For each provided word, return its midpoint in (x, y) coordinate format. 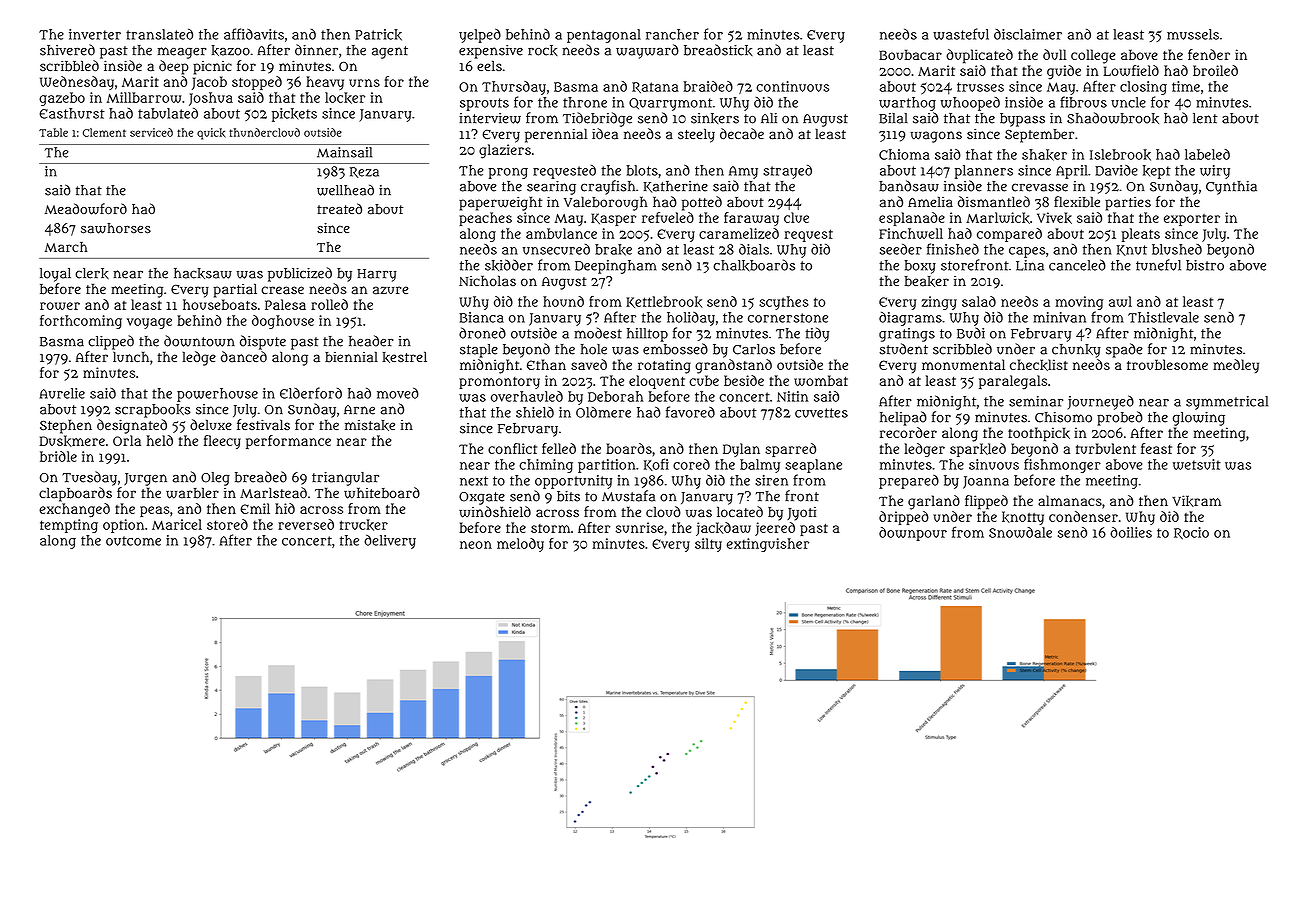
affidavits (254, 34)
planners (984, 172)
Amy (743, 172)
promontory (499, 383)
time (1186, 86)
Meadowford (86, 209)
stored (227, 524)
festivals (263, 425)
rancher (672, 34)
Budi (971, 333)
